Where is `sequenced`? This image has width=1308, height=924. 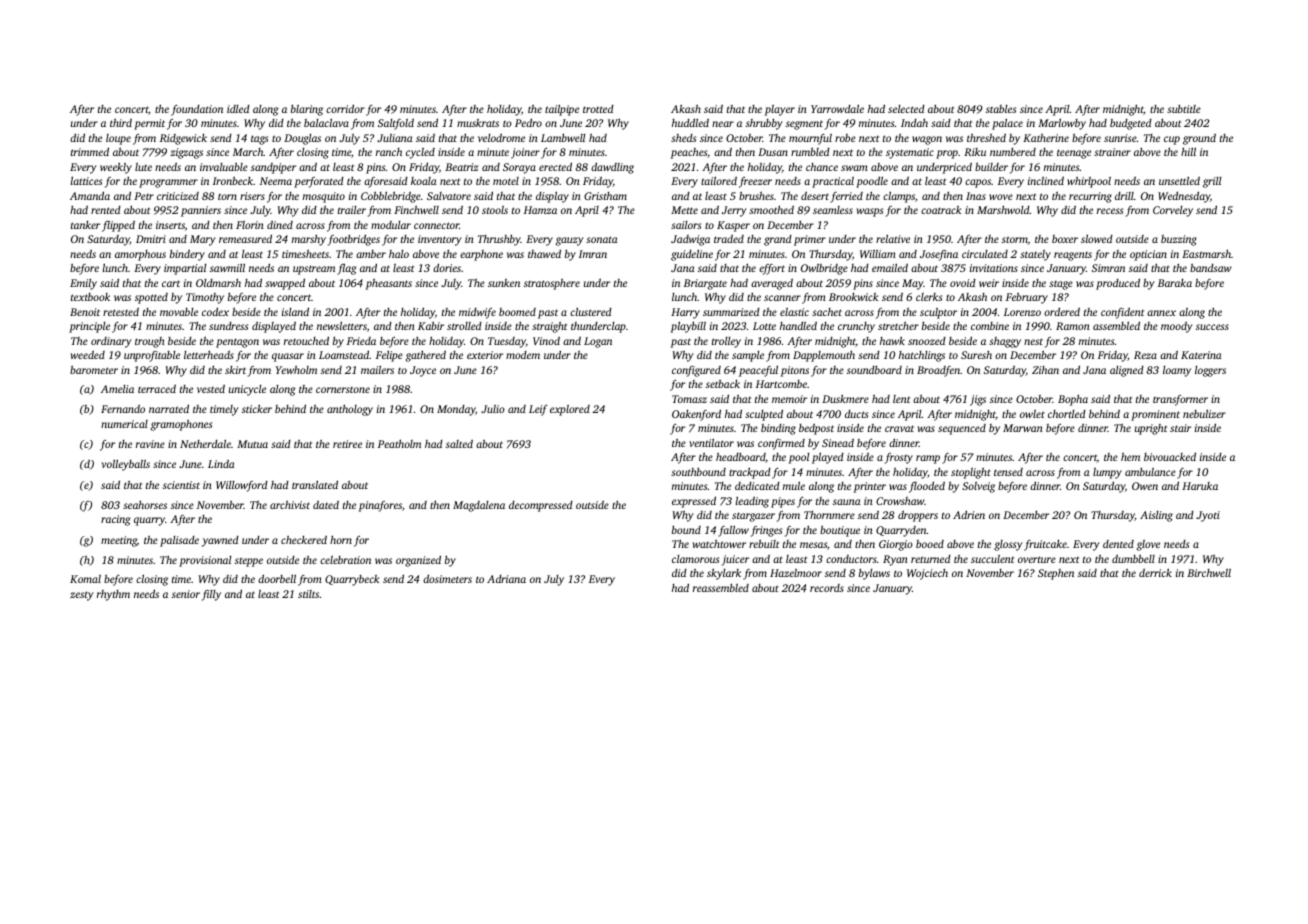
sequenced is located at coordinates (962, 429).
